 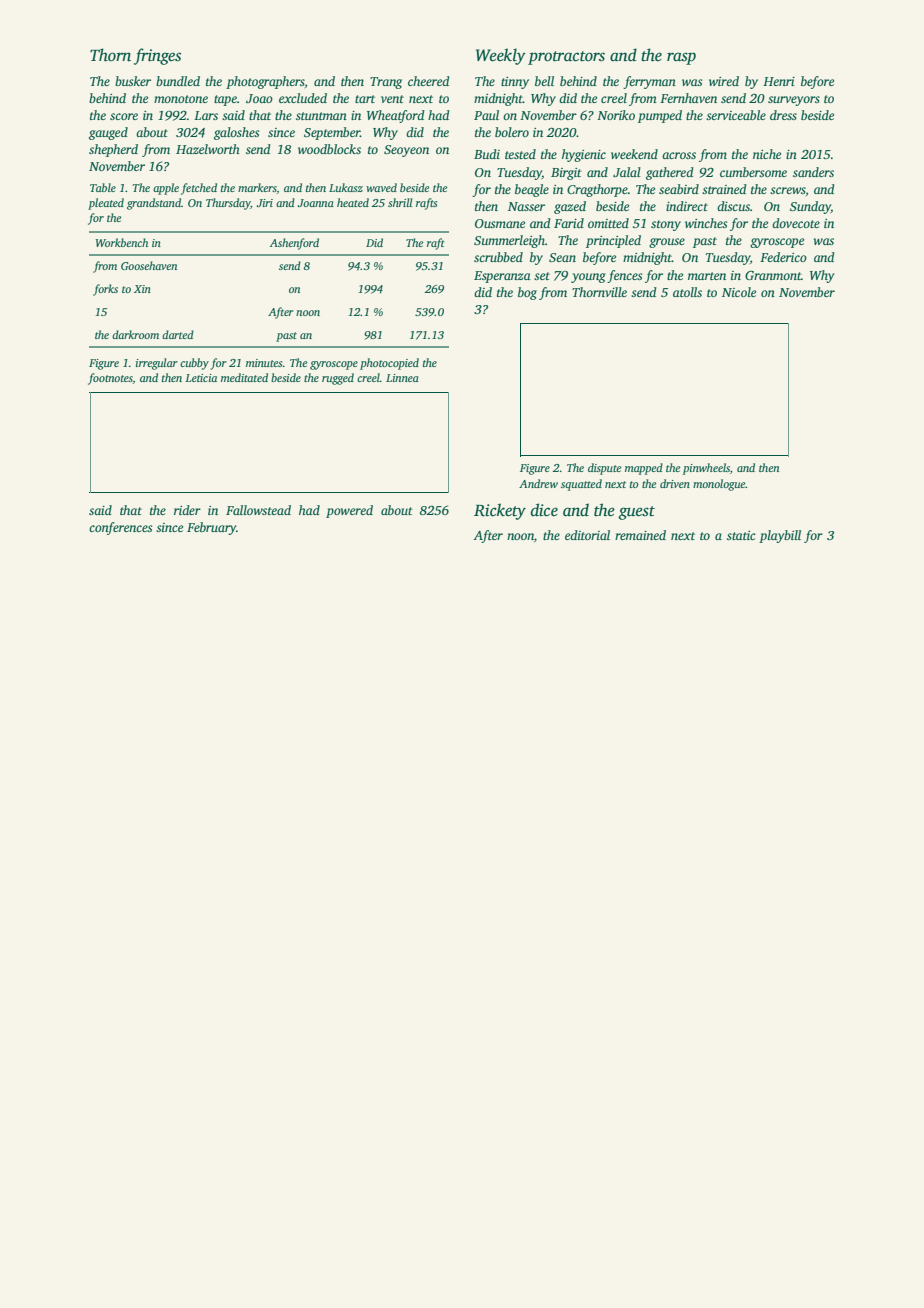 What do you see at coordinates (199, 189) in the page?
I see `fetched` at bounding box center [199, 189].
